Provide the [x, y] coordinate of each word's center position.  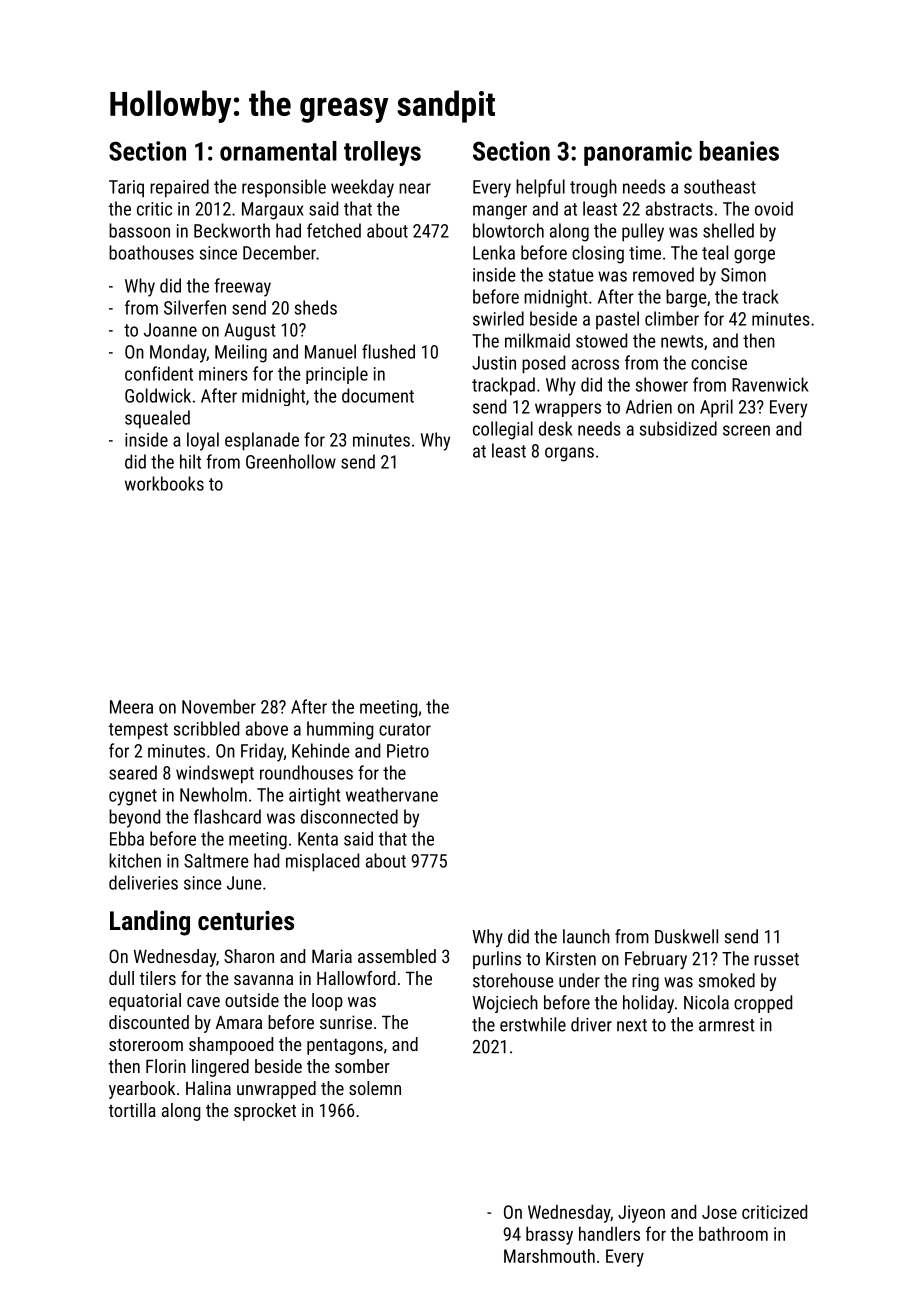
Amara [239, 1022]
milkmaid [537, 340]
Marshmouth [549, 1256]
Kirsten [571, 959]
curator [405, 729]
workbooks [164, 483]
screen [746, 430]
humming [340, 730]
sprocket [265, 1112]
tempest [138, 731]
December [279, 252]
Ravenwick [770, 384]
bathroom [733, 1234]
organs [569, 454]
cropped [763, 1004]
